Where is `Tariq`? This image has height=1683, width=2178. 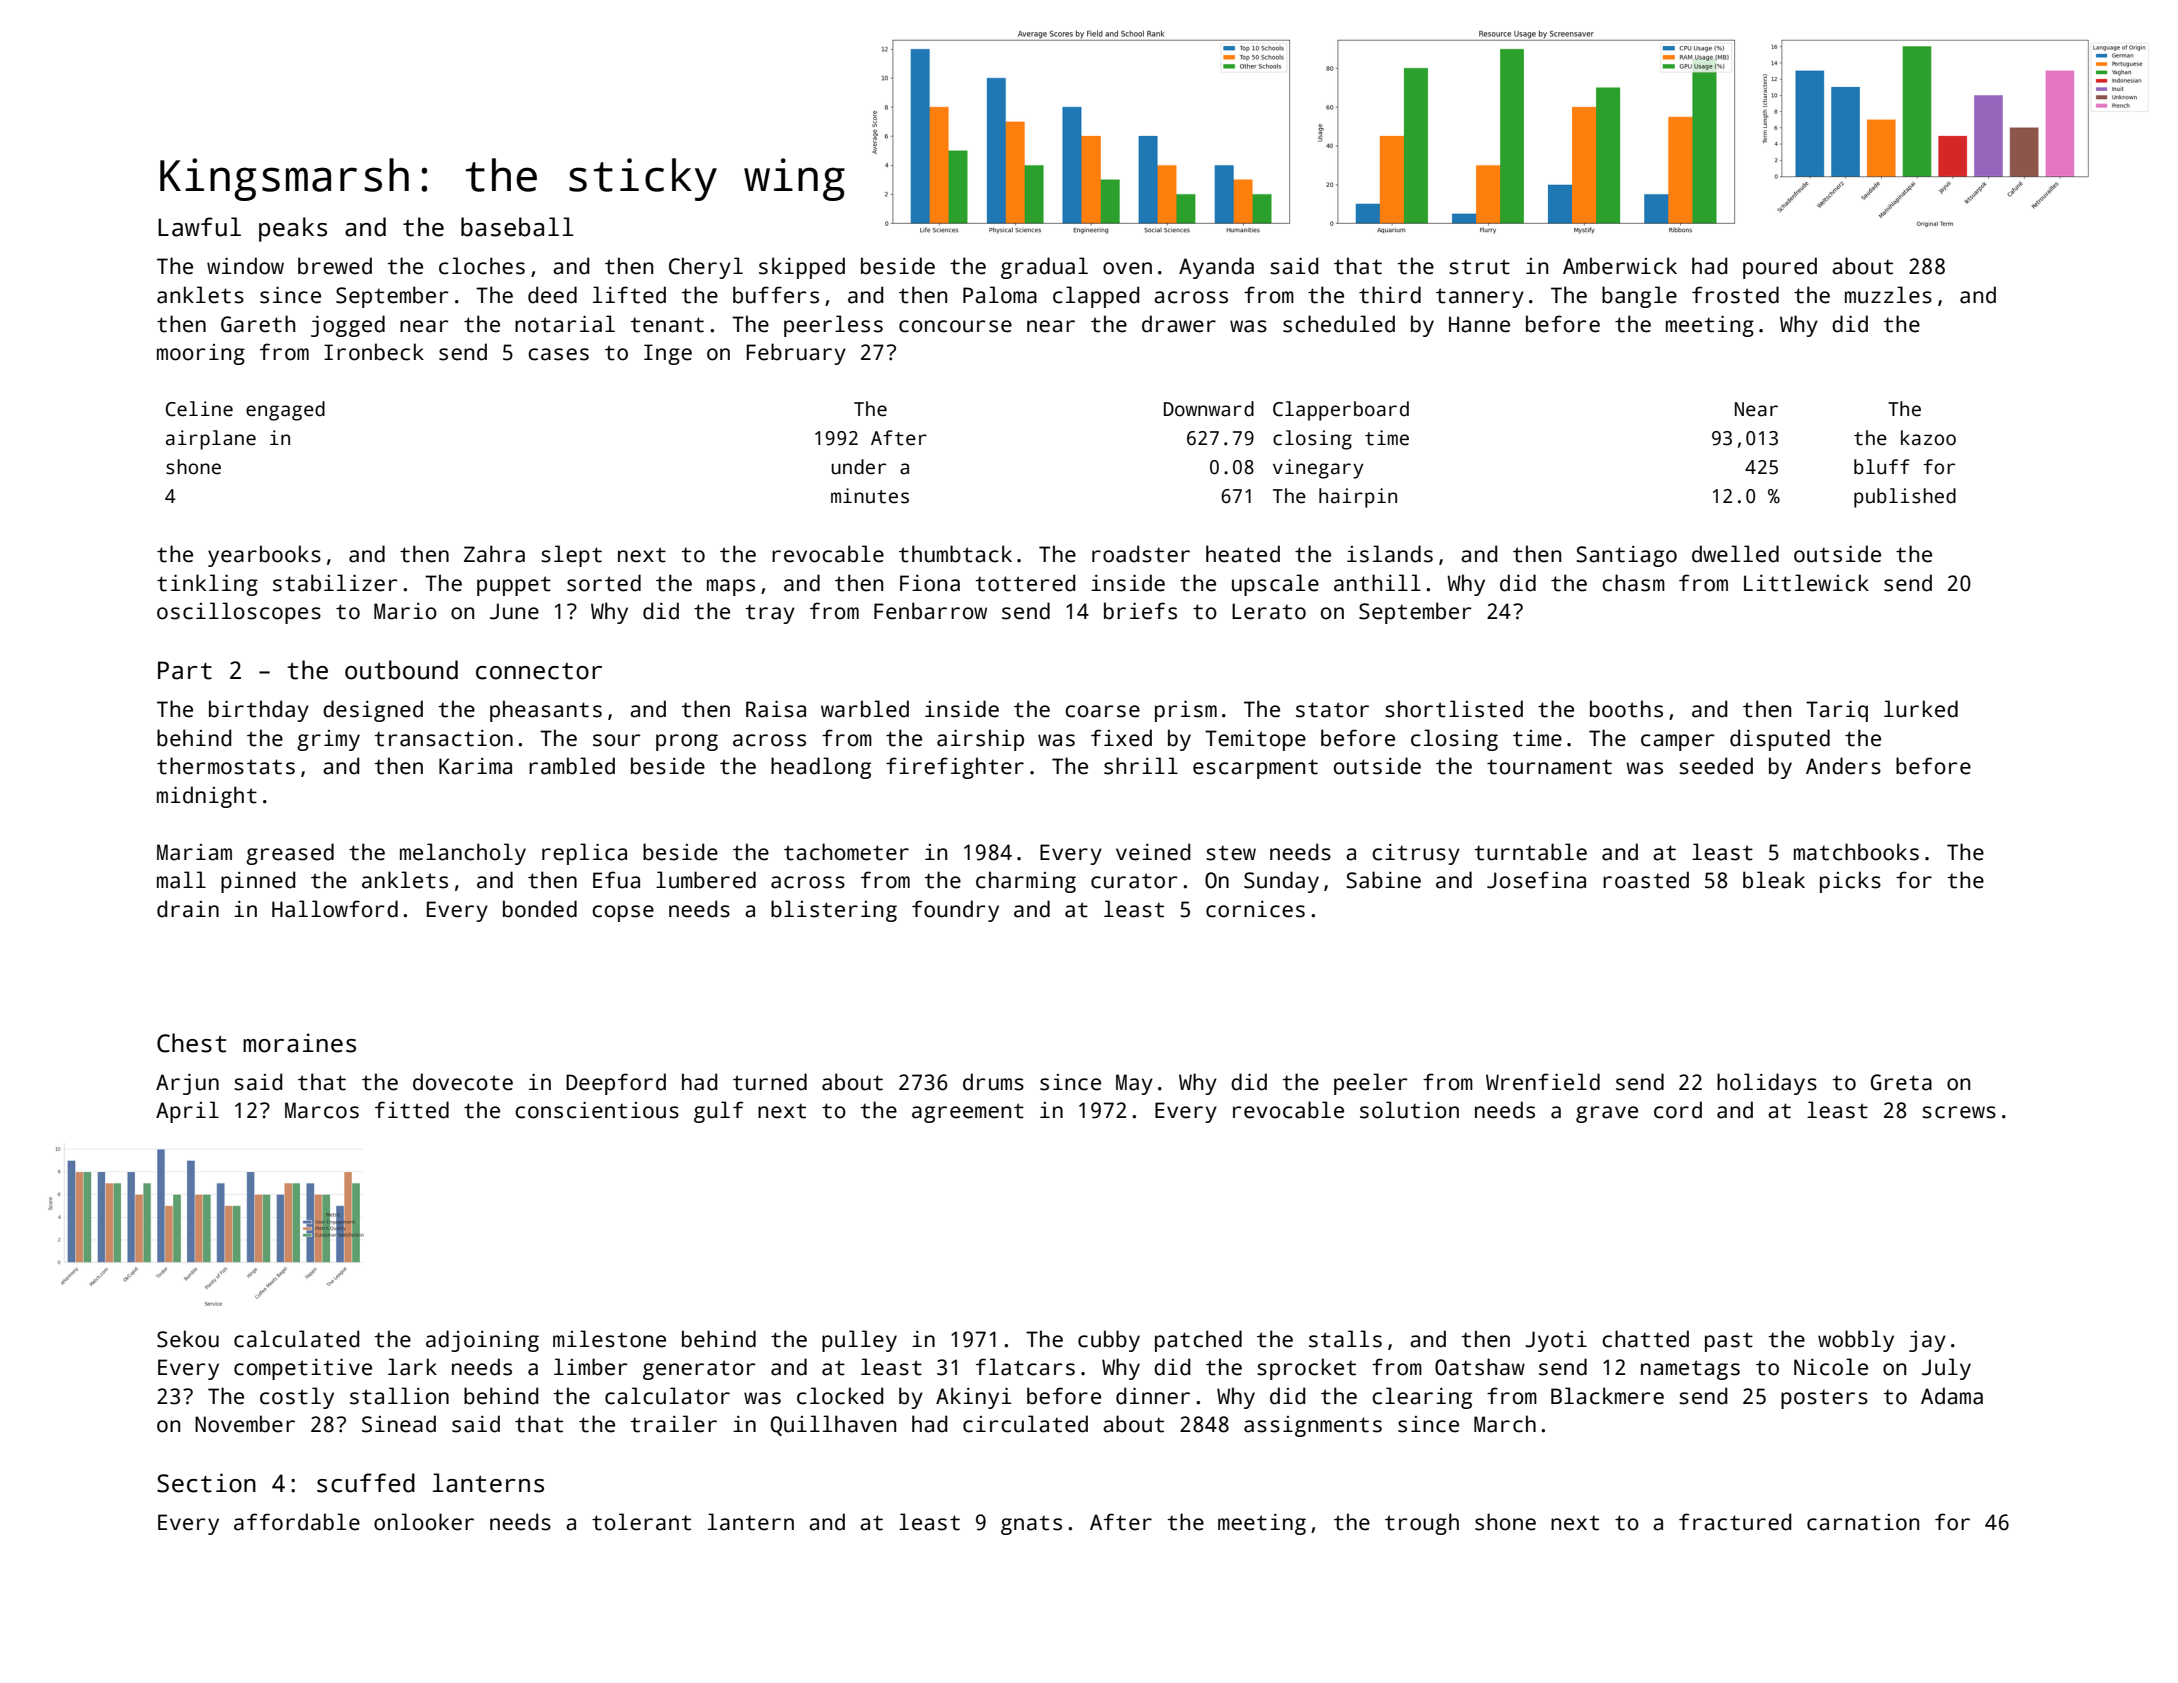 Tariq is located at coordinates (1837, 711).
